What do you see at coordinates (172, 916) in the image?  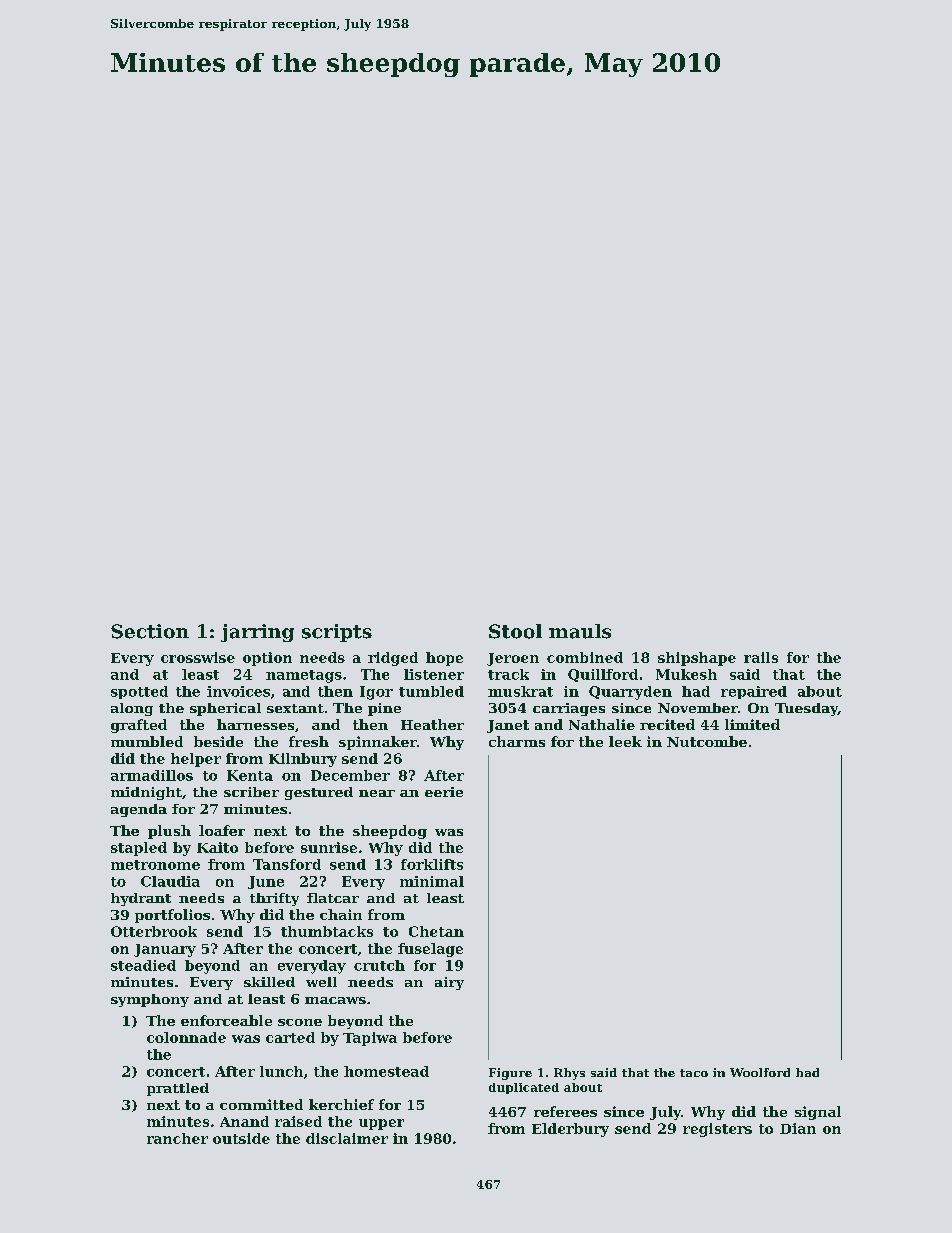 I see `portfolios` at bounding box center [172, 916].
